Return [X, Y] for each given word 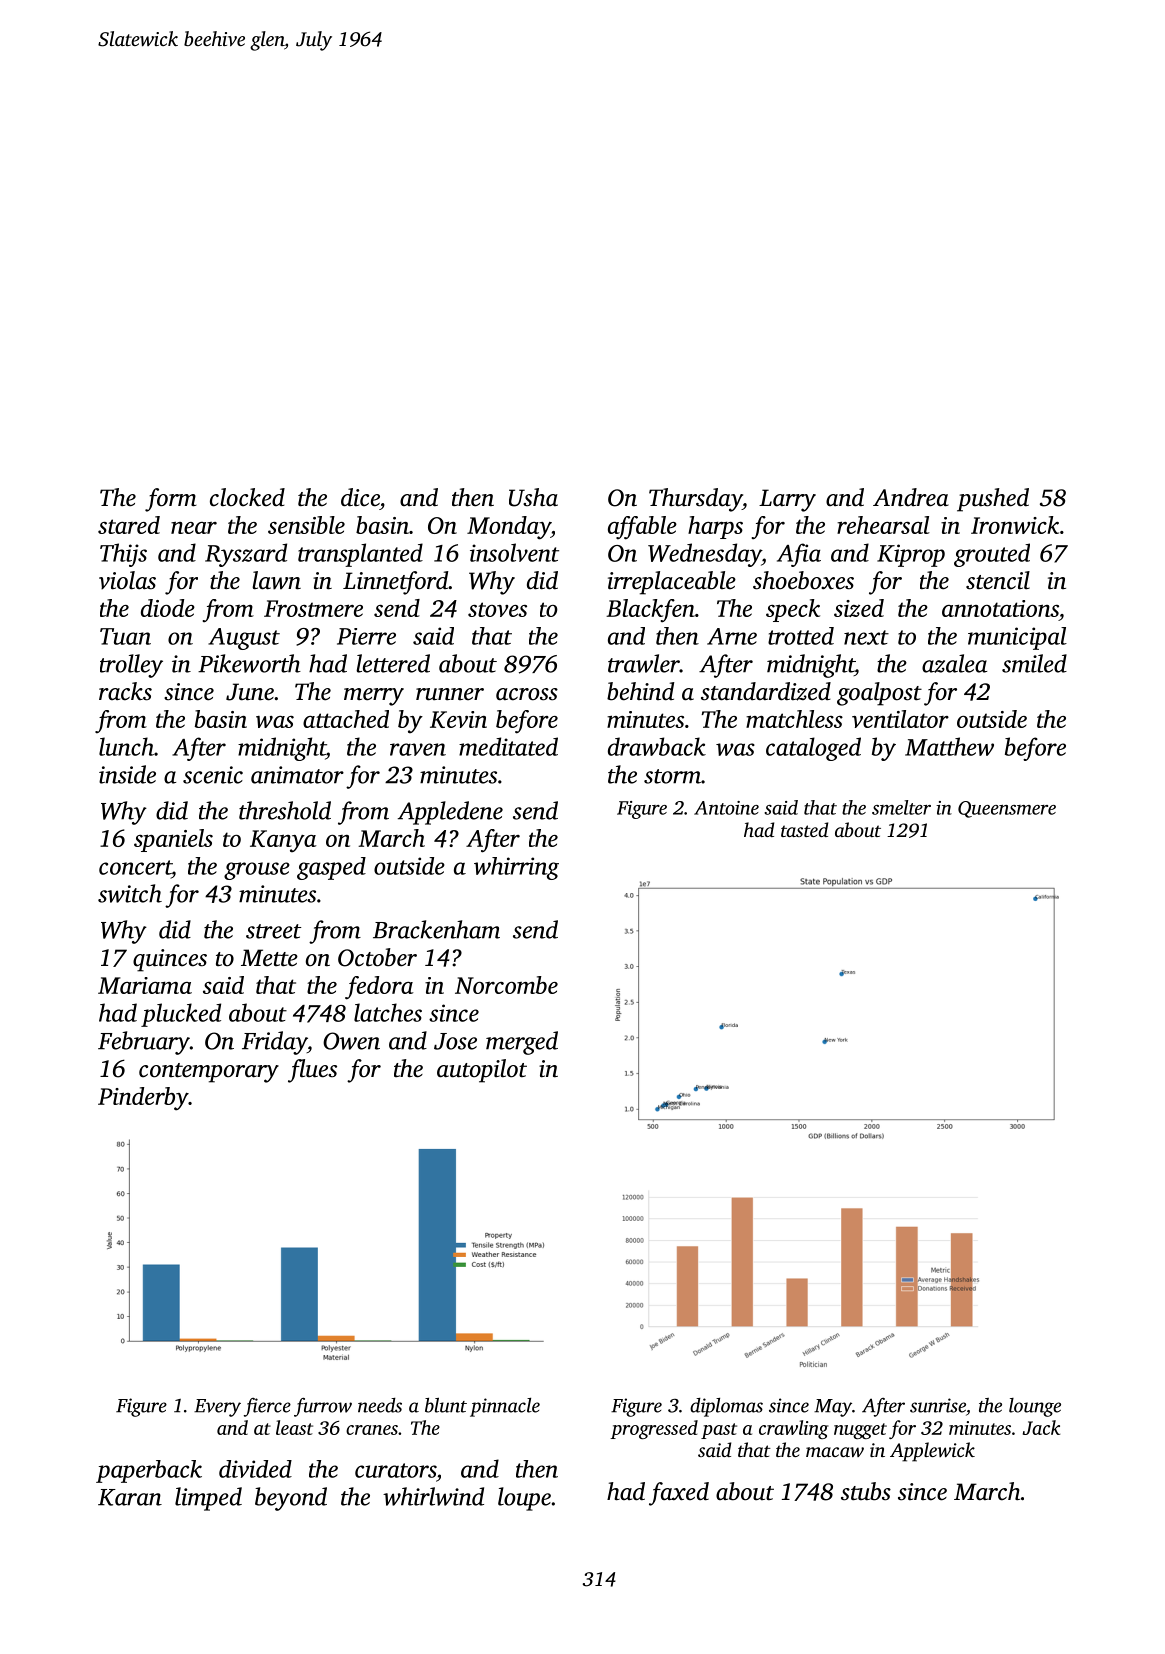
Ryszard [246, 555]
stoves [497, 609]
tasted [804, 829]
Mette [269, 958]
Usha [533, 497]
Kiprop [911, 555]
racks [125, 691]
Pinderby [143, 1099]
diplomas [726, 1407]
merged [522, 1043]
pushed [993, 500]
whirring [516, 868]
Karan [130, 1497]
